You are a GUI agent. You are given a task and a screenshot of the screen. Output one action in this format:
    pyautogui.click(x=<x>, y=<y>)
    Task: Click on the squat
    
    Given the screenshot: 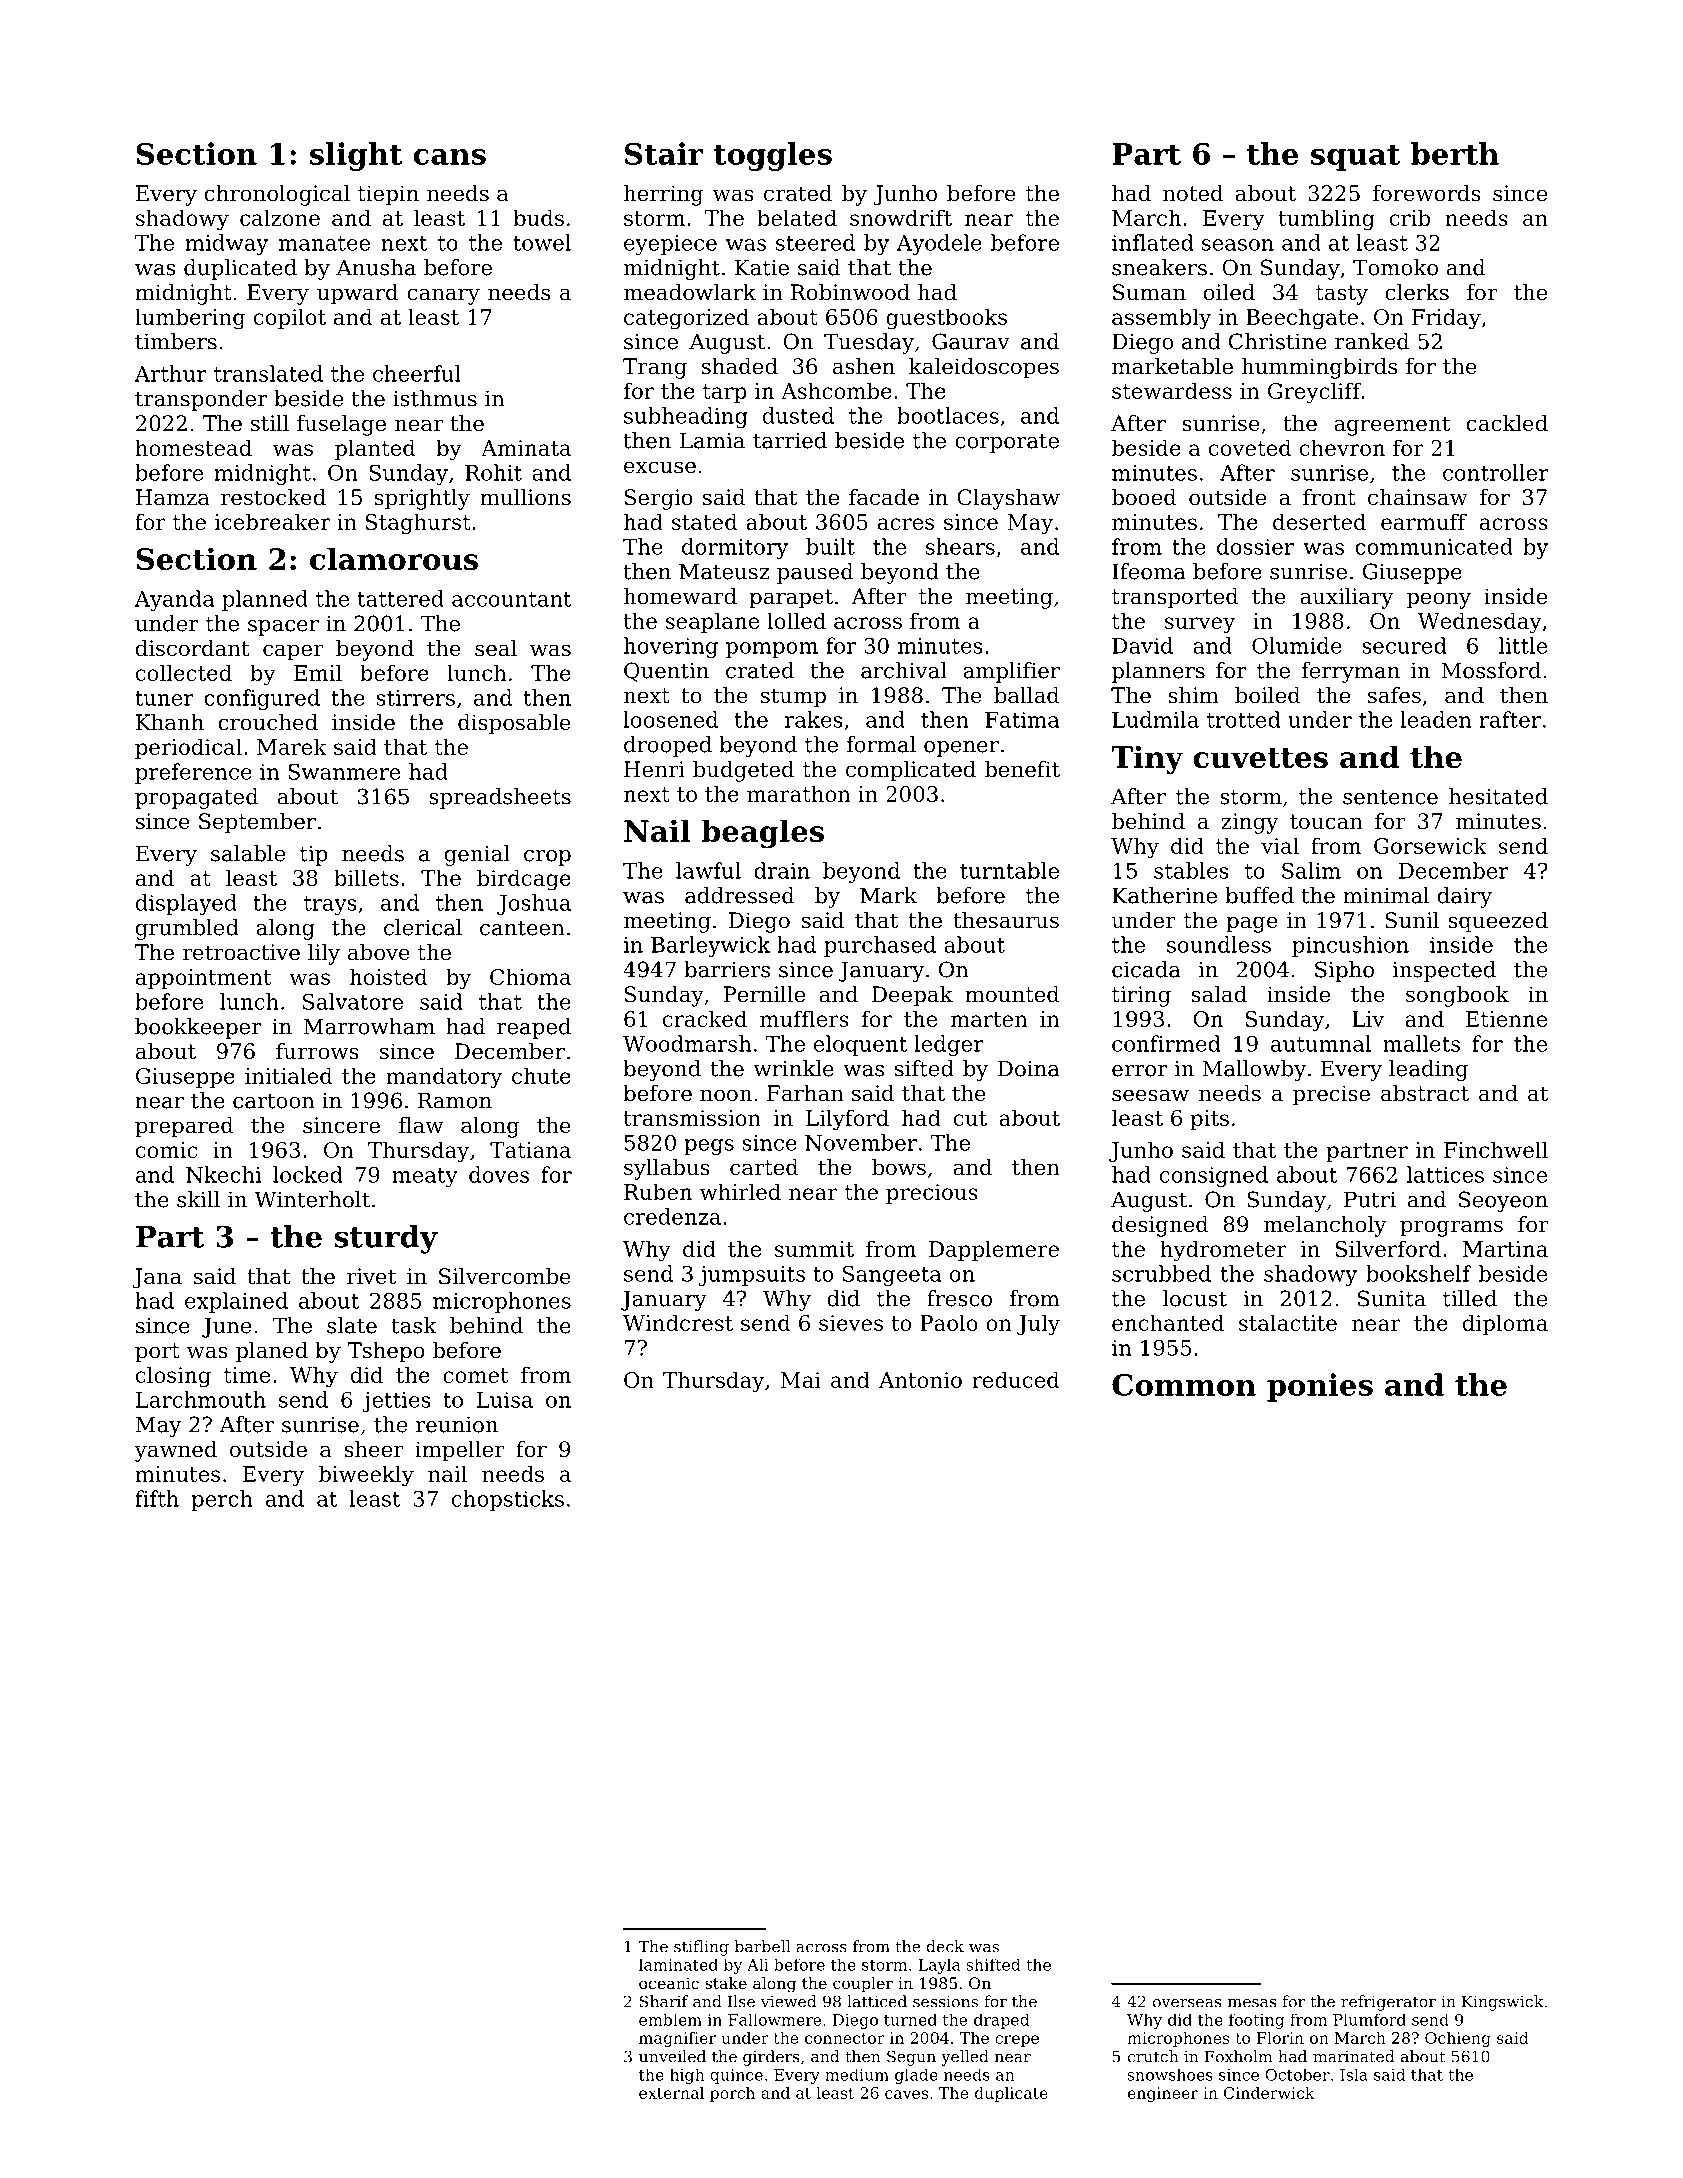 What is the action you would take?
    pyautogui.click(x=1355, y=157)
